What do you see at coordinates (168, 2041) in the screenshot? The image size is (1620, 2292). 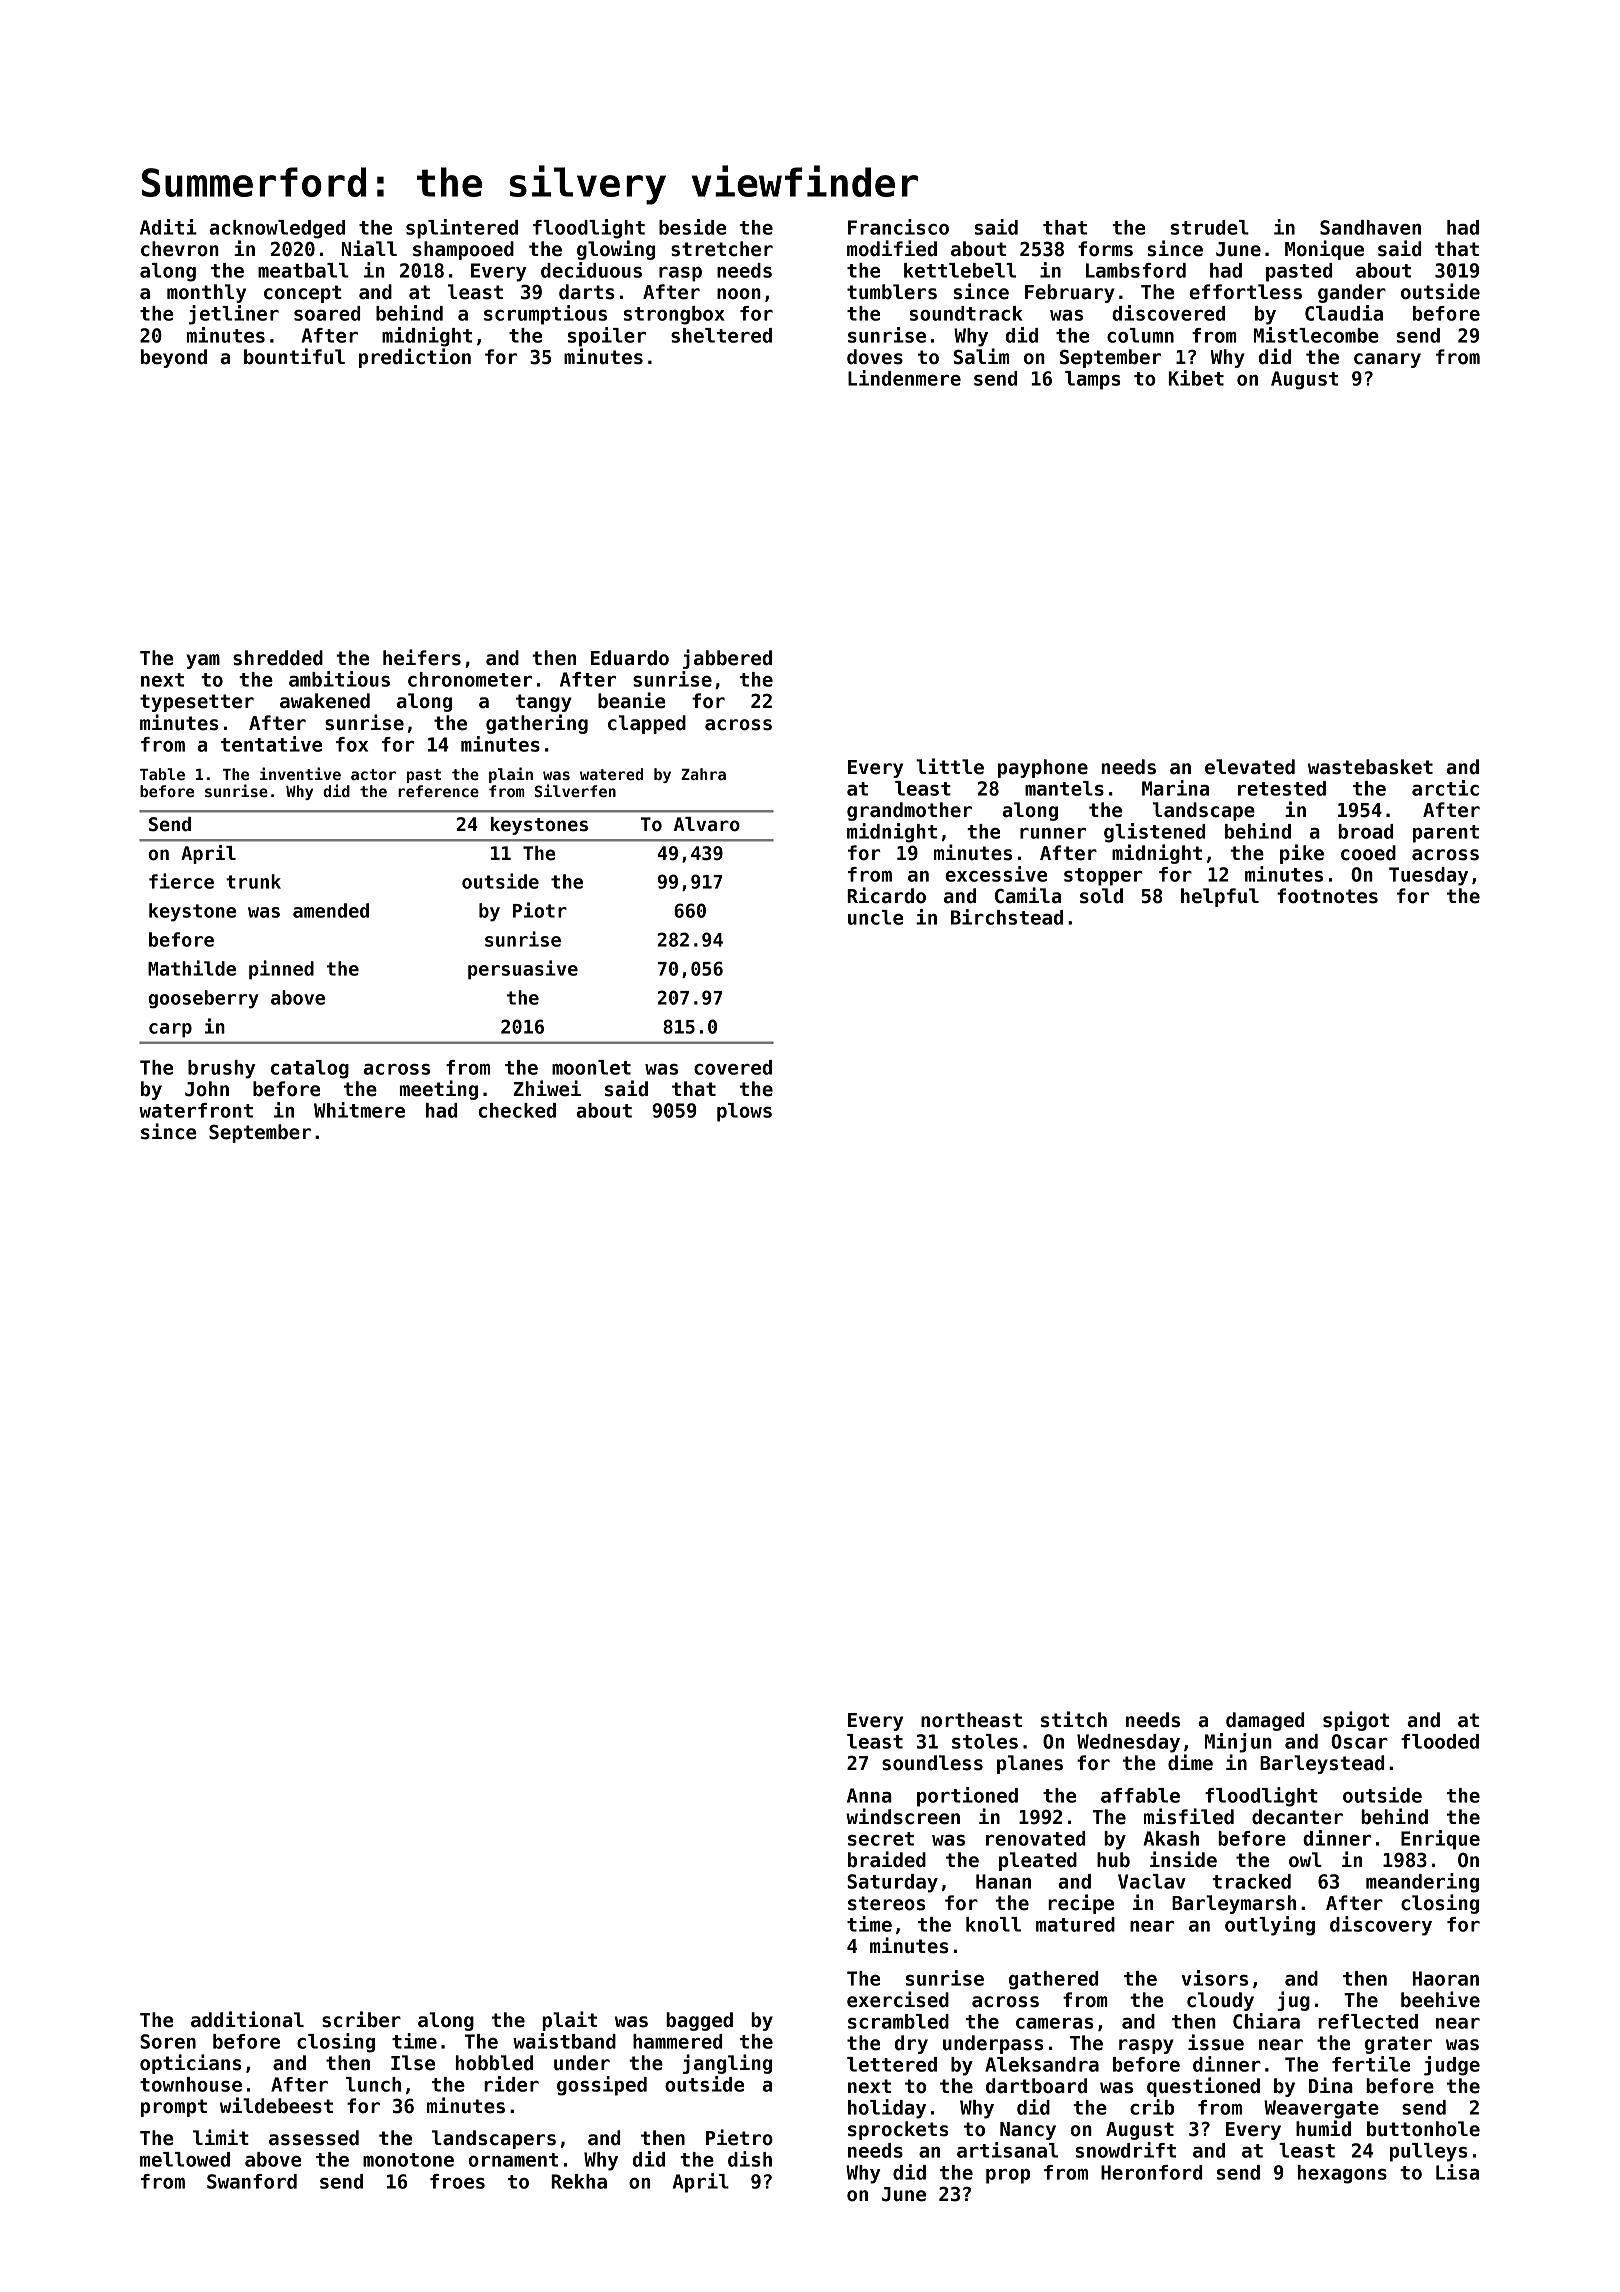 I see `Soren` at bounding box center [168, 2041].
